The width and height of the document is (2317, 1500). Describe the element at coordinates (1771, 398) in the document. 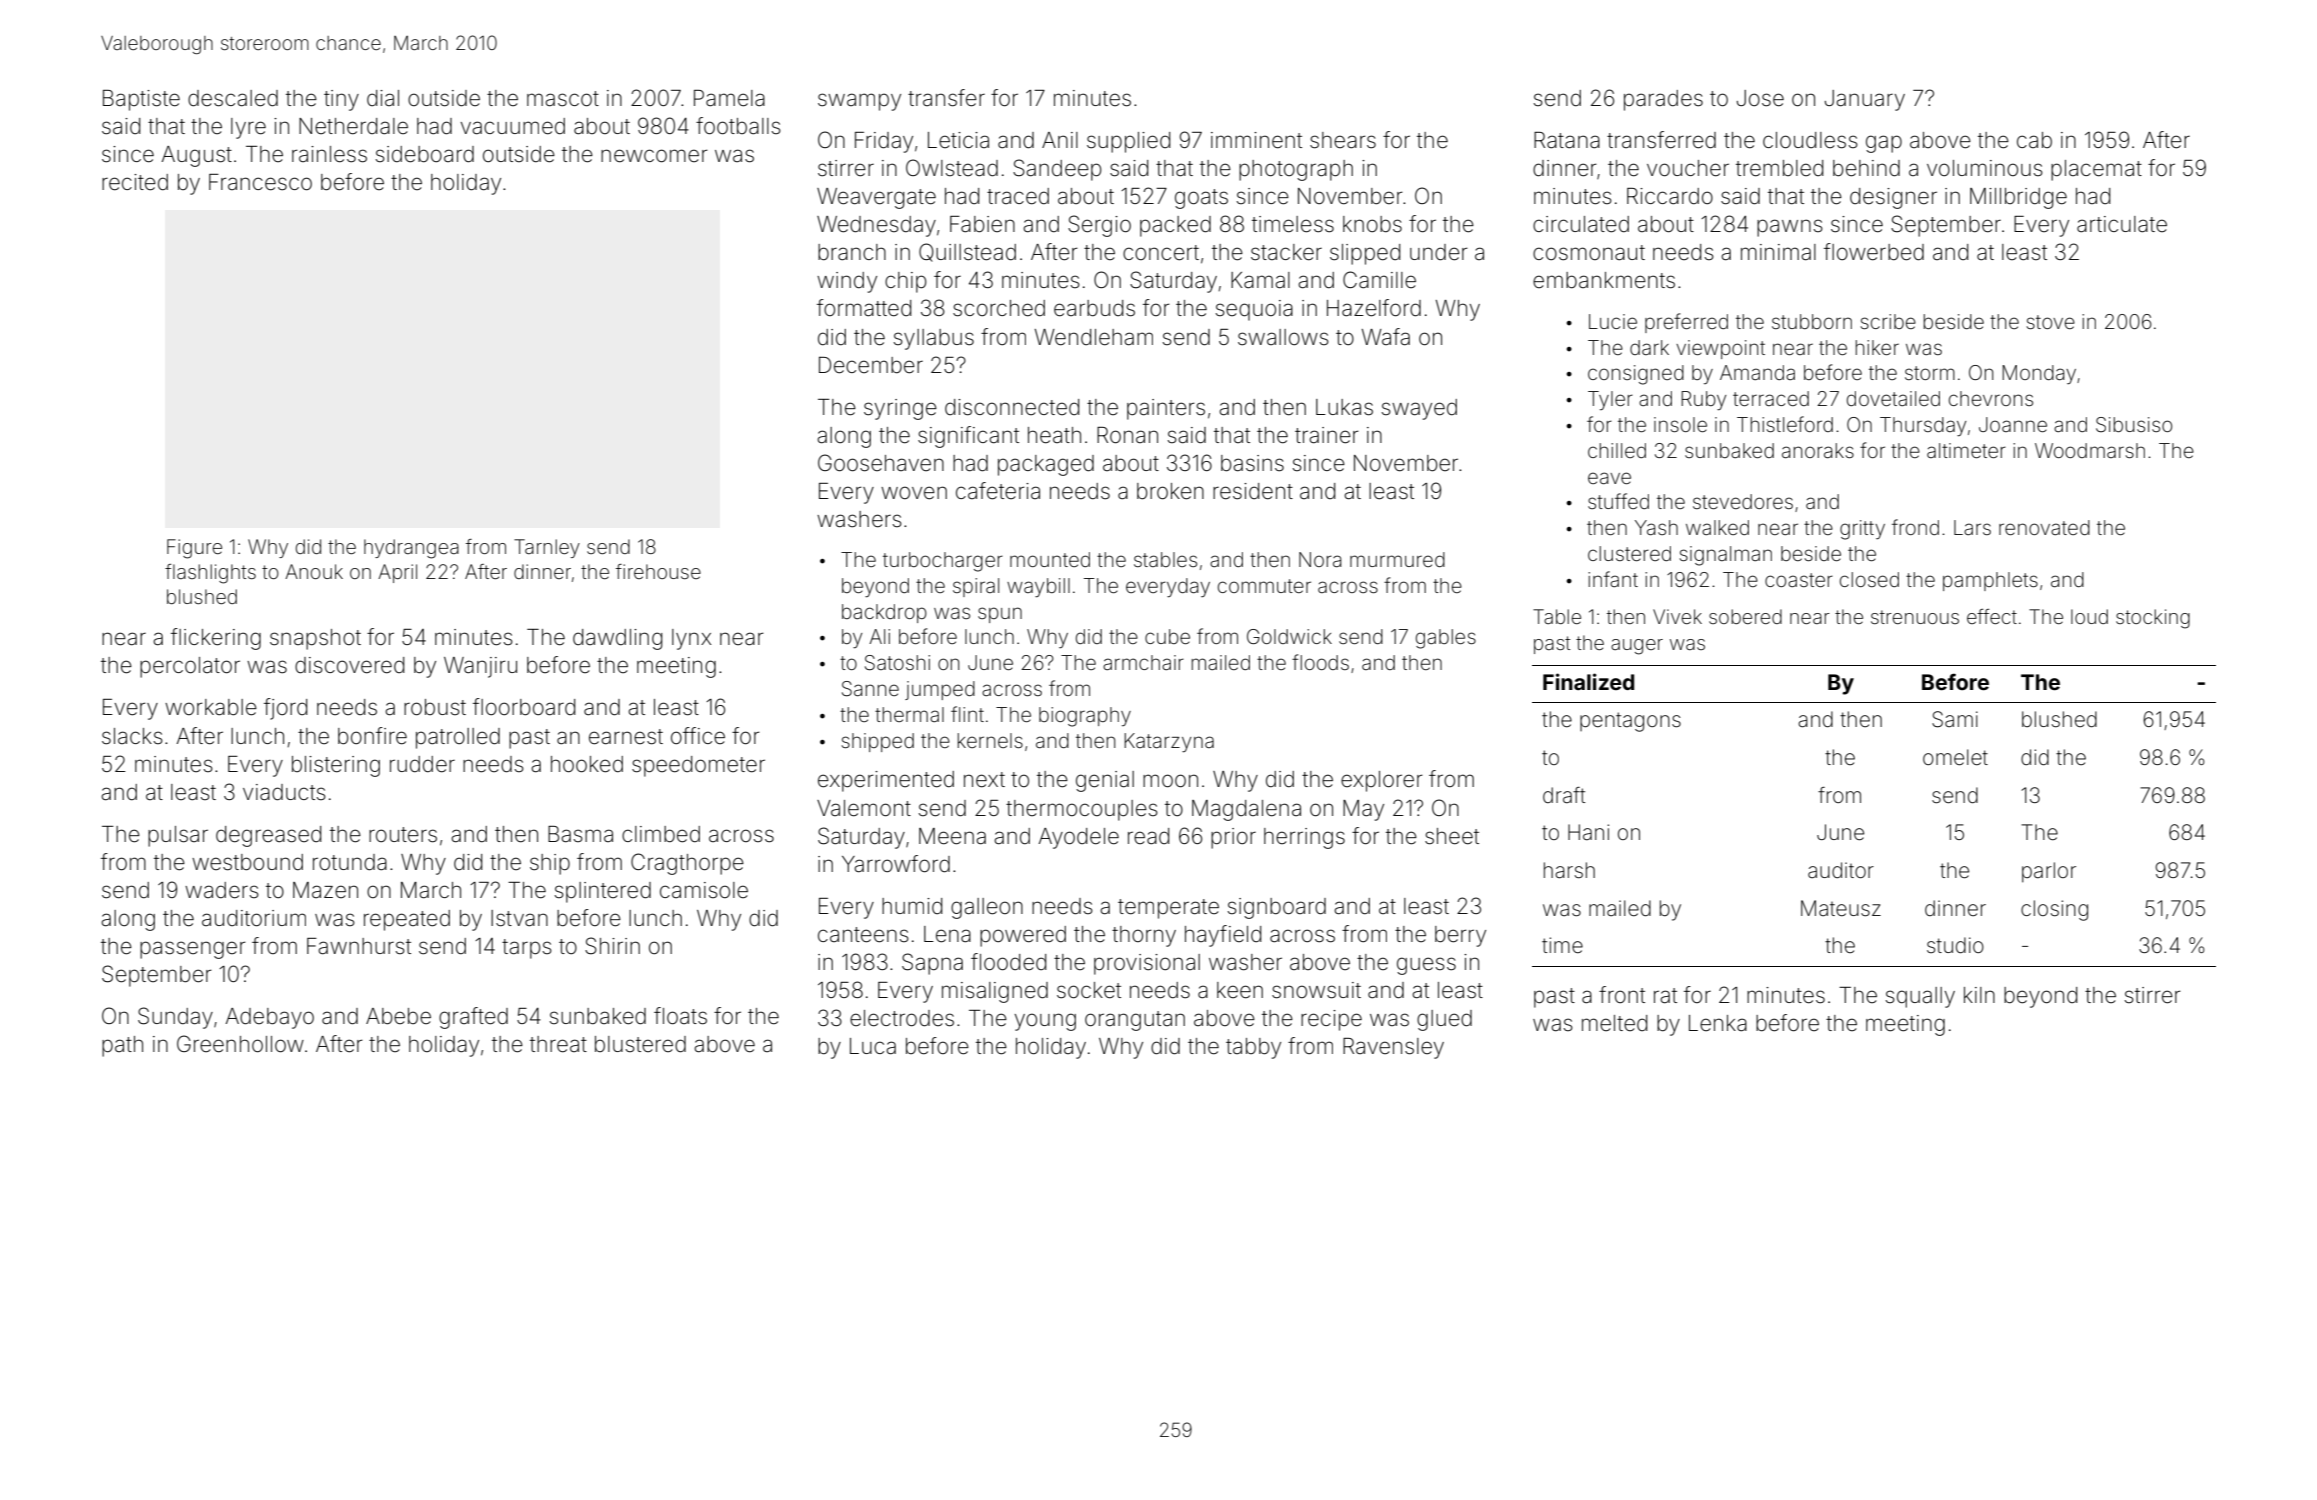

I see `terraced` at that location.
